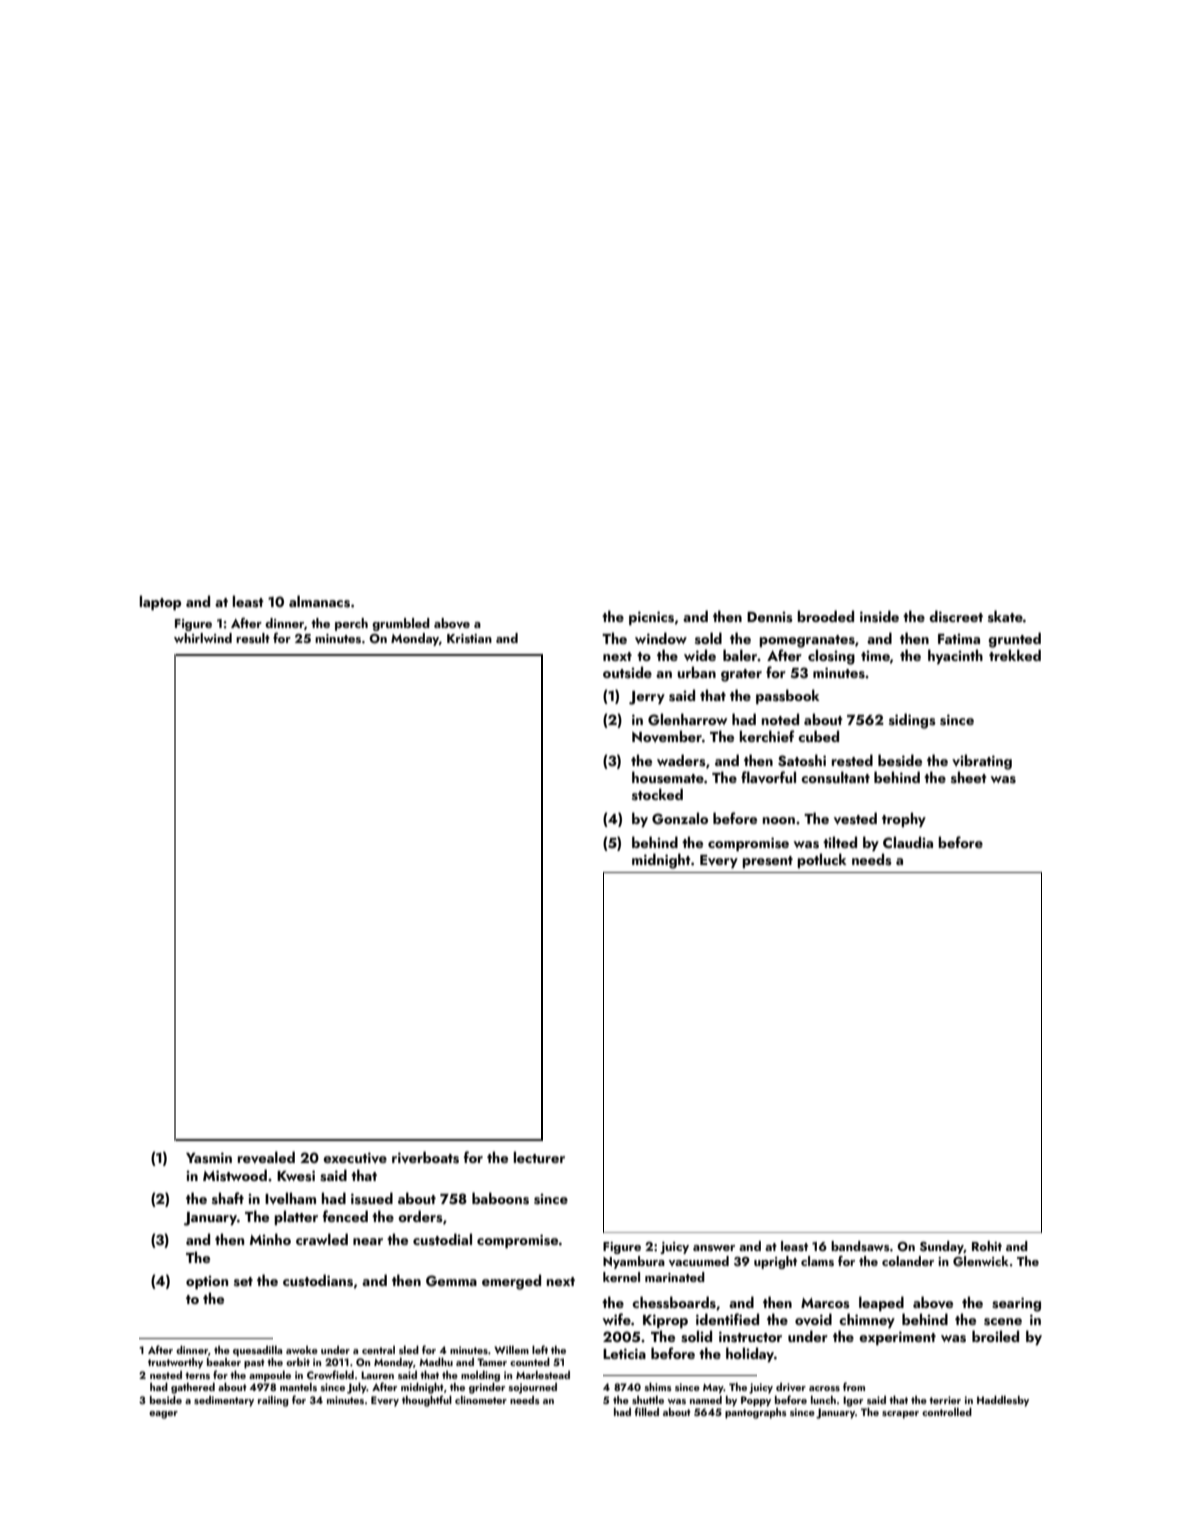 This screenshot has width=1181, height=1529. I want to click on riverboats, so click(425, 1157).
